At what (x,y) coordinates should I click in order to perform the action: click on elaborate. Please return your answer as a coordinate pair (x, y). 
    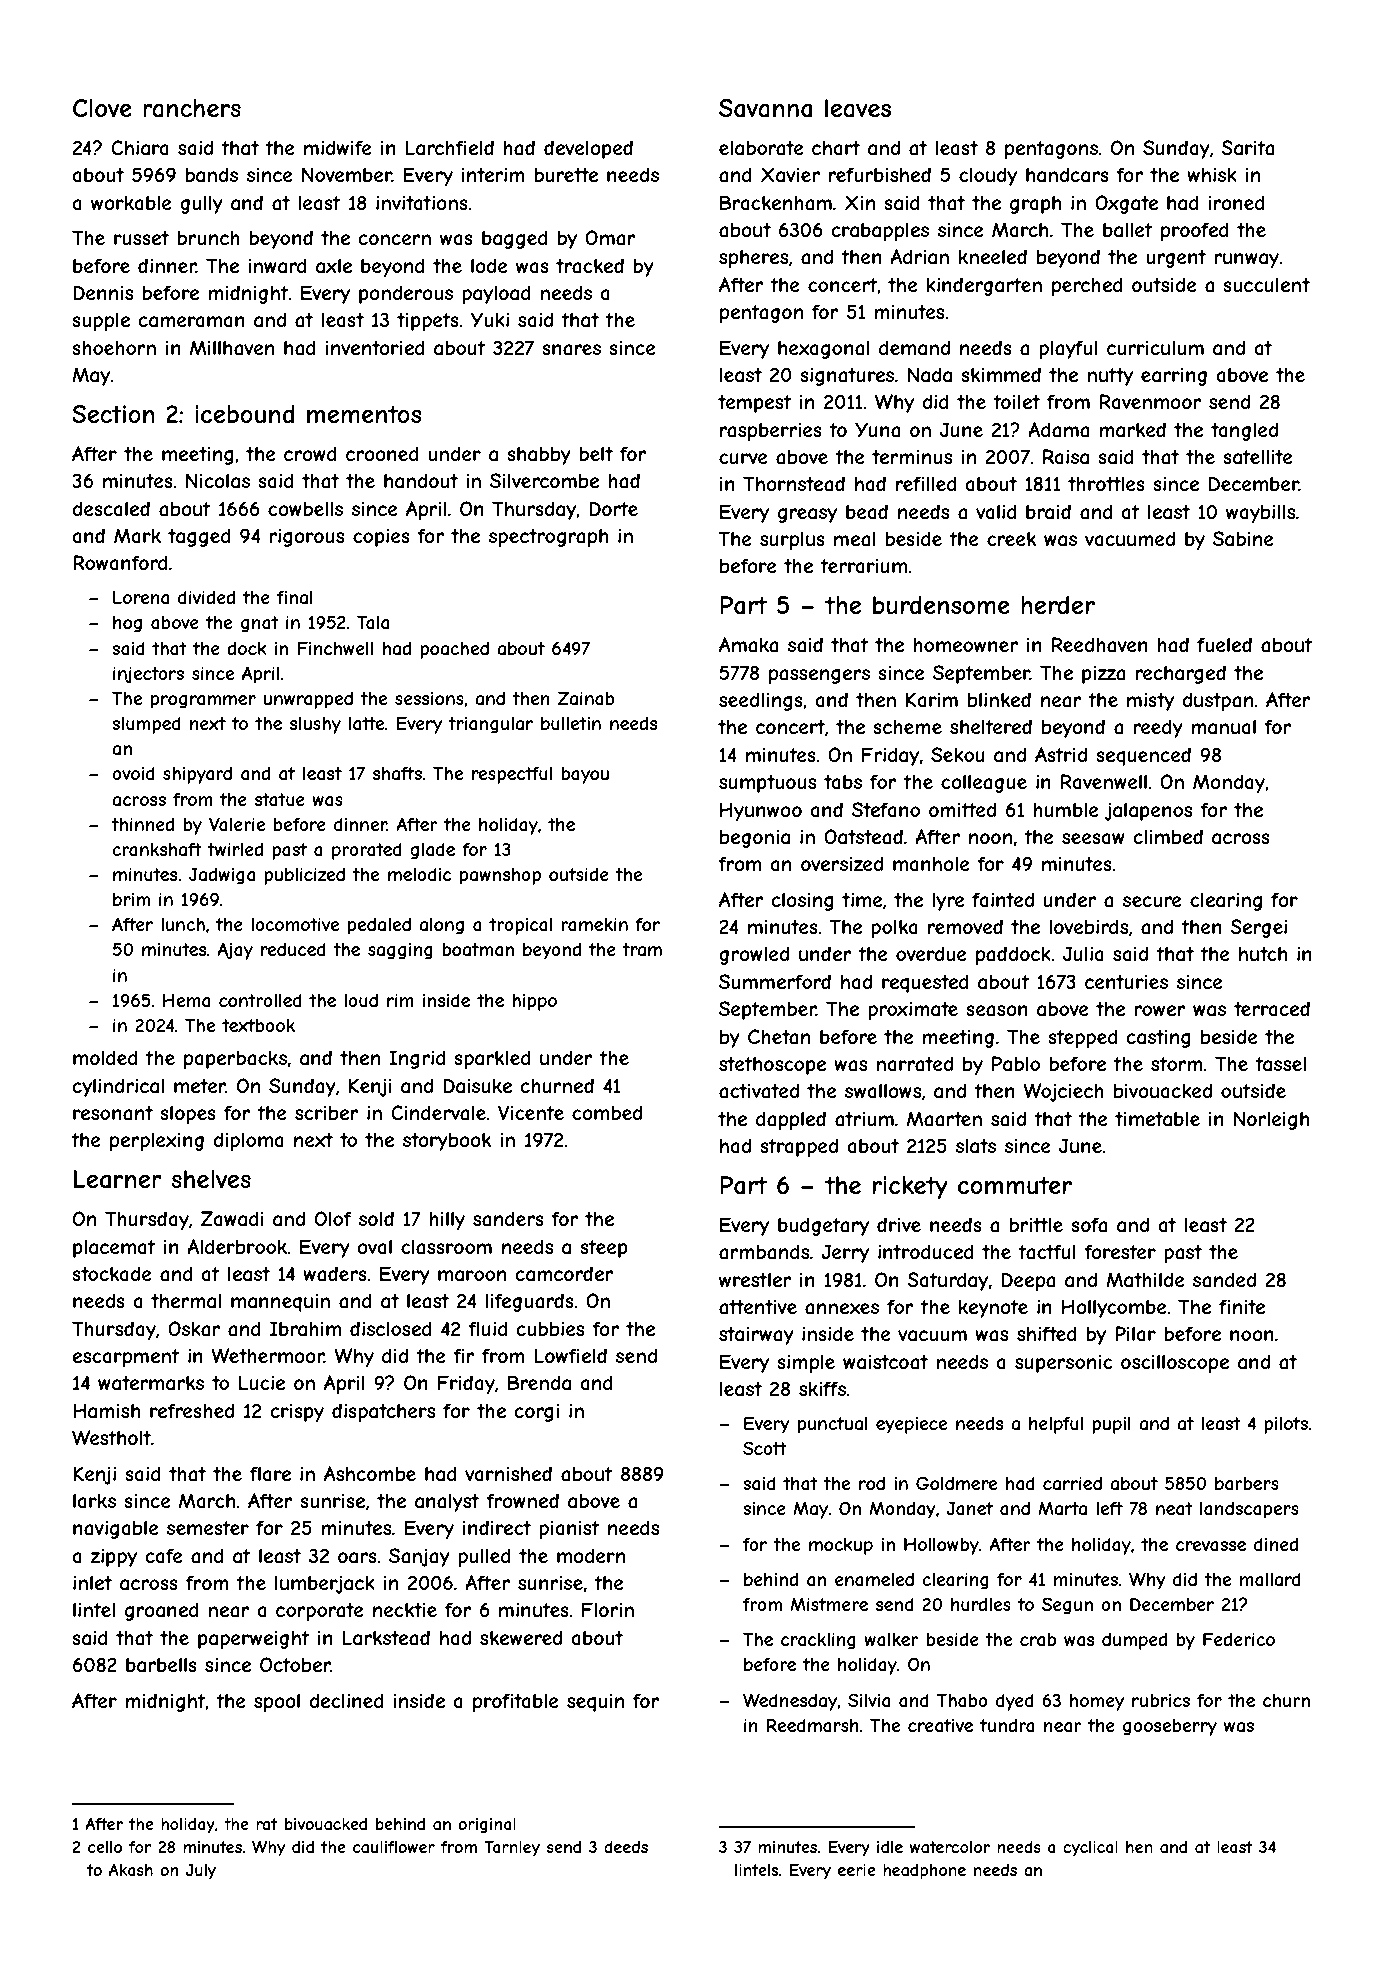
    Looking at the image, I should click on (761, 148).
